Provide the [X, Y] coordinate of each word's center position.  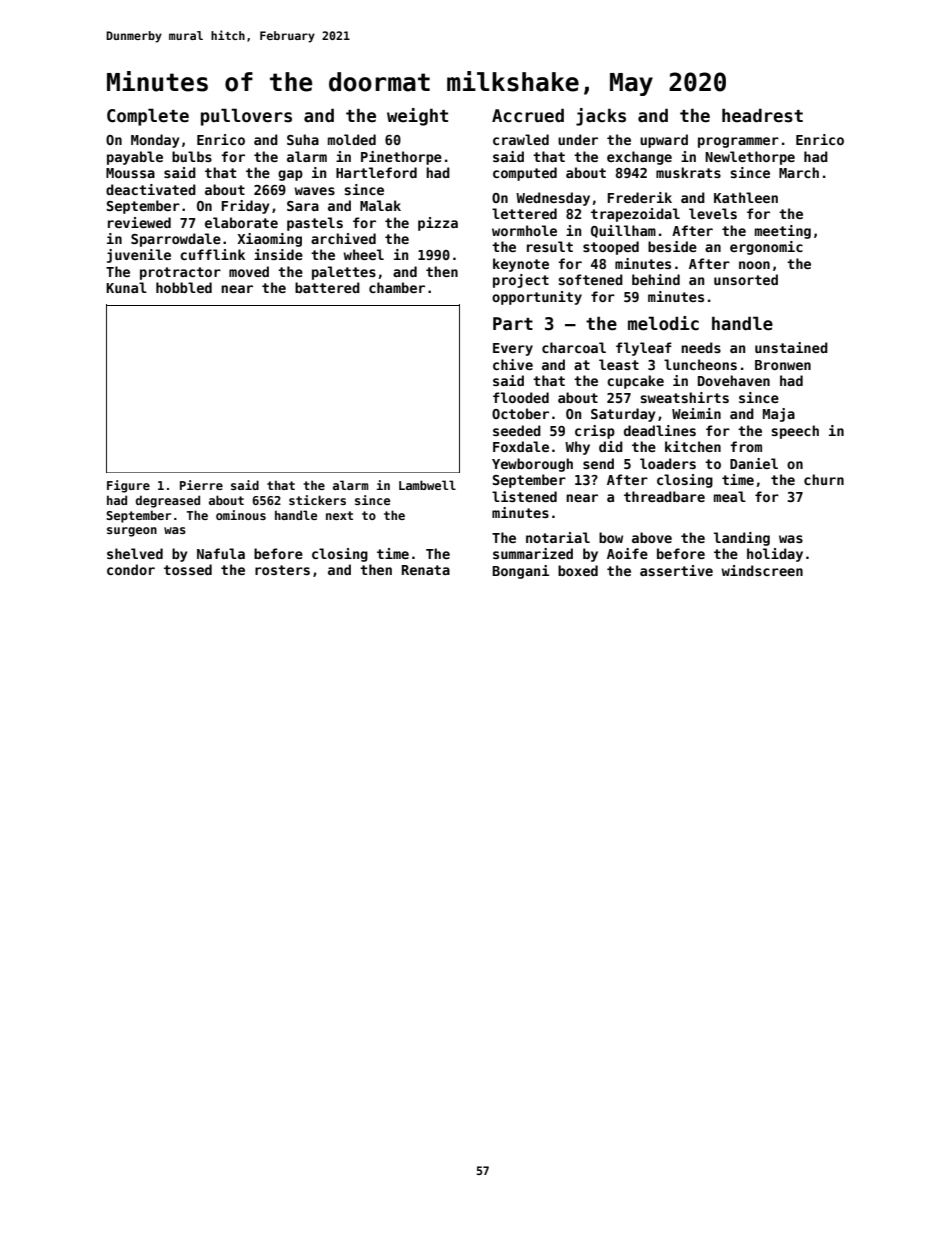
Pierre [201, 485]
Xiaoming [269, 240]
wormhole [524, 230]
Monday [155, 141]
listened [524, 496]
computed [525, 174]
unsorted [746, 279]
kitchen [693, 446]
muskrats [688, 172]
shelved [135, 553]
